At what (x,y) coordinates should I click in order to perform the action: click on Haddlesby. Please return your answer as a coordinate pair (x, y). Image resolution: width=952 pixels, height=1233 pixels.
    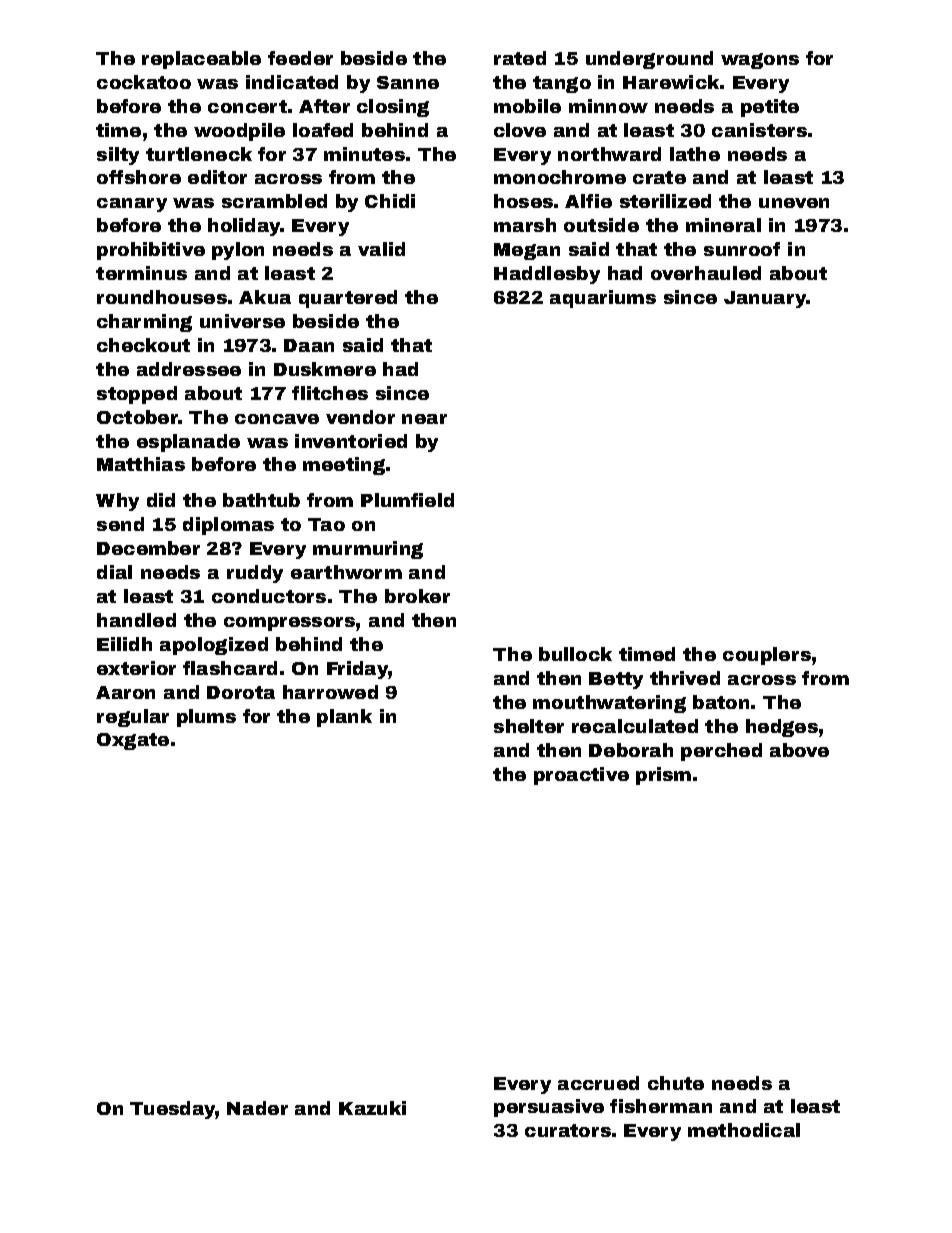
    Looking at the image, I should click on (547, 275).
